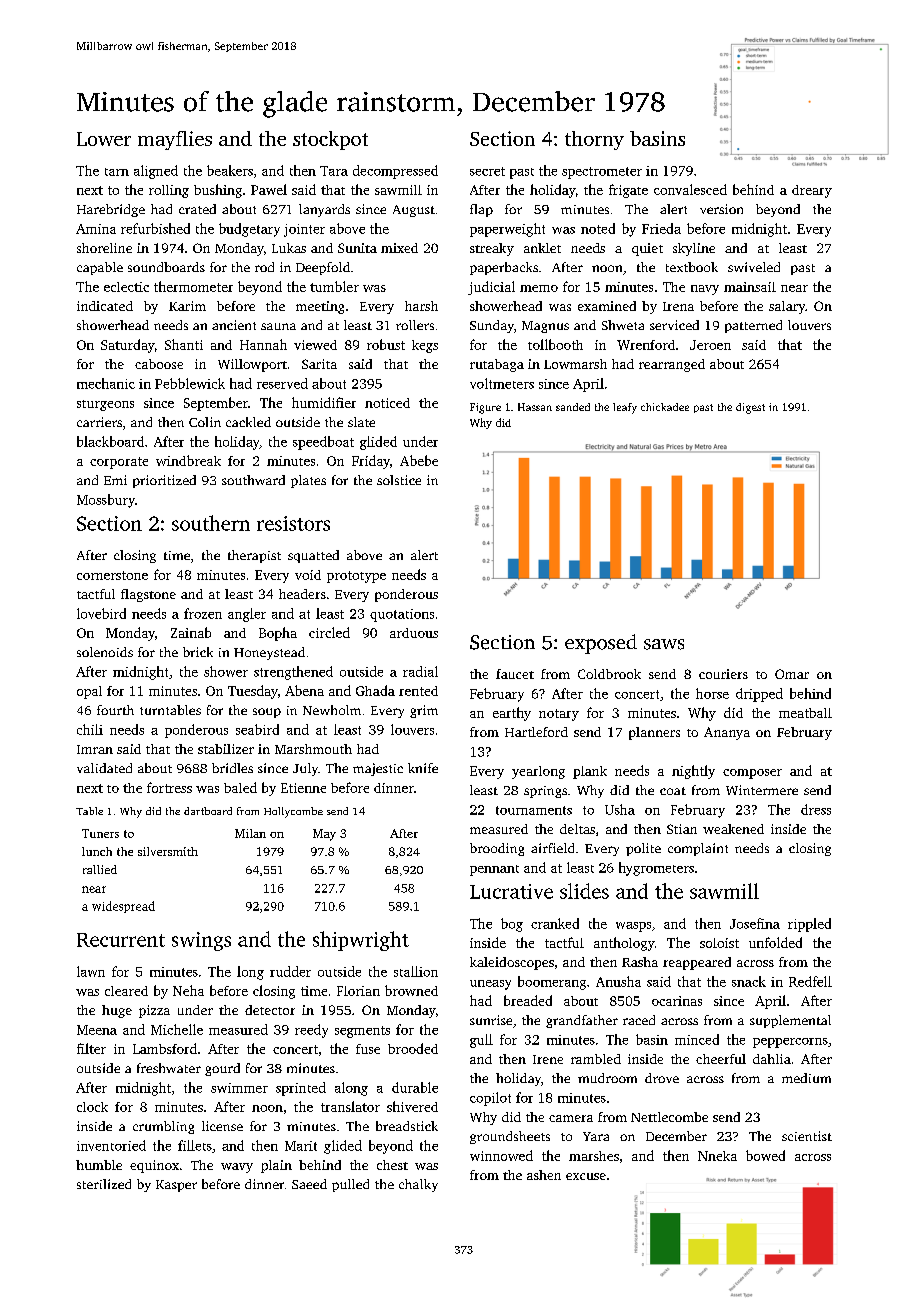 The height and width of the screenshot is (1316, 908). Describe the element at coordinates (101, 613) in the screenshot. I see `lovebird` at that location.
